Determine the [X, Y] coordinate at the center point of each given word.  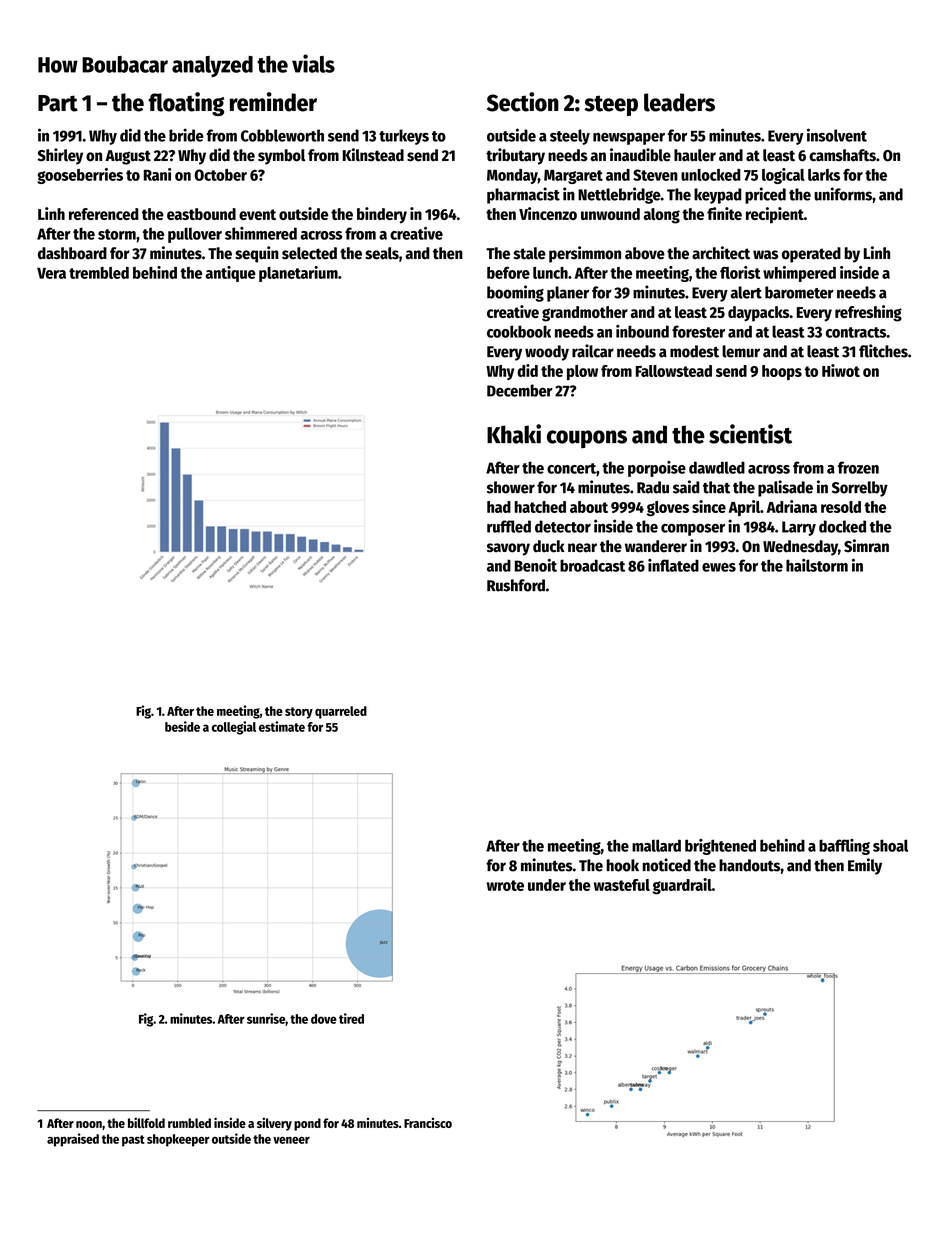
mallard [656, 845]
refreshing [868, 313]
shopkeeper [178, 1140]
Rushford [516, 585]
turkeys [404, 137]
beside [182, 726]
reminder [273, 102]
